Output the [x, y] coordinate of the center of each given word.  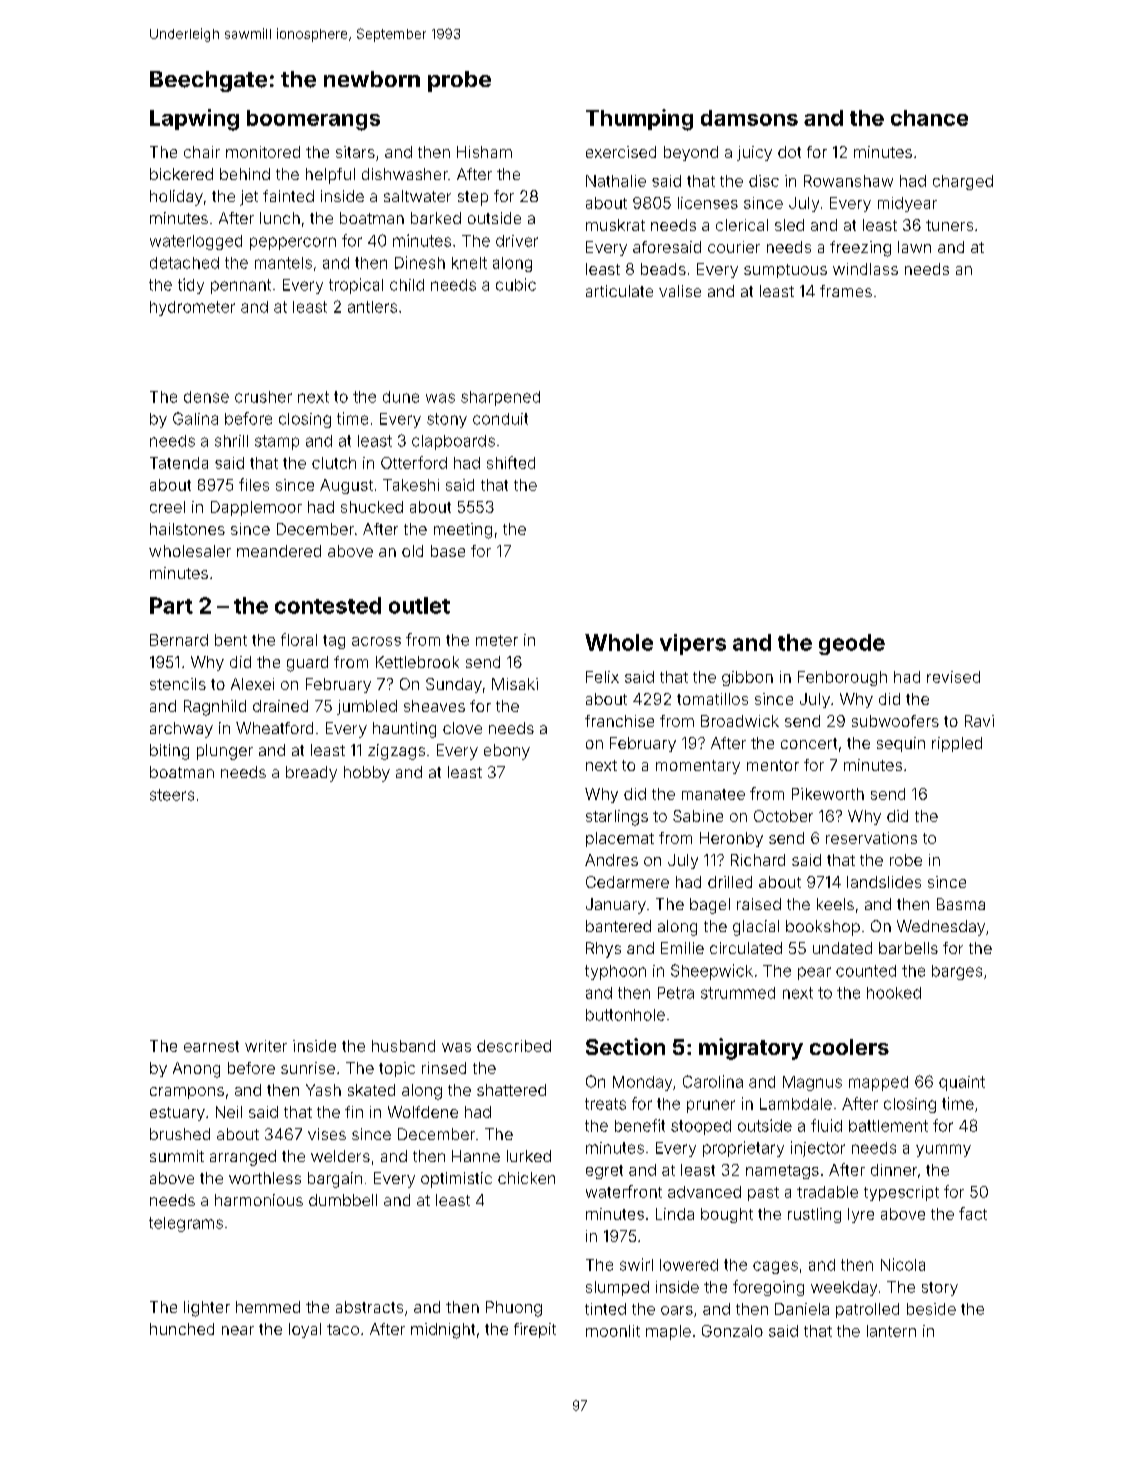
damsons [749, 118]
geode [852, 644]
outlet [419, 605]
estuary [177, 1114]
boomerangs [313, 120]
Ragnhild [215, 708]
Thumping [639, 120]
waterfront [624, 1191]
